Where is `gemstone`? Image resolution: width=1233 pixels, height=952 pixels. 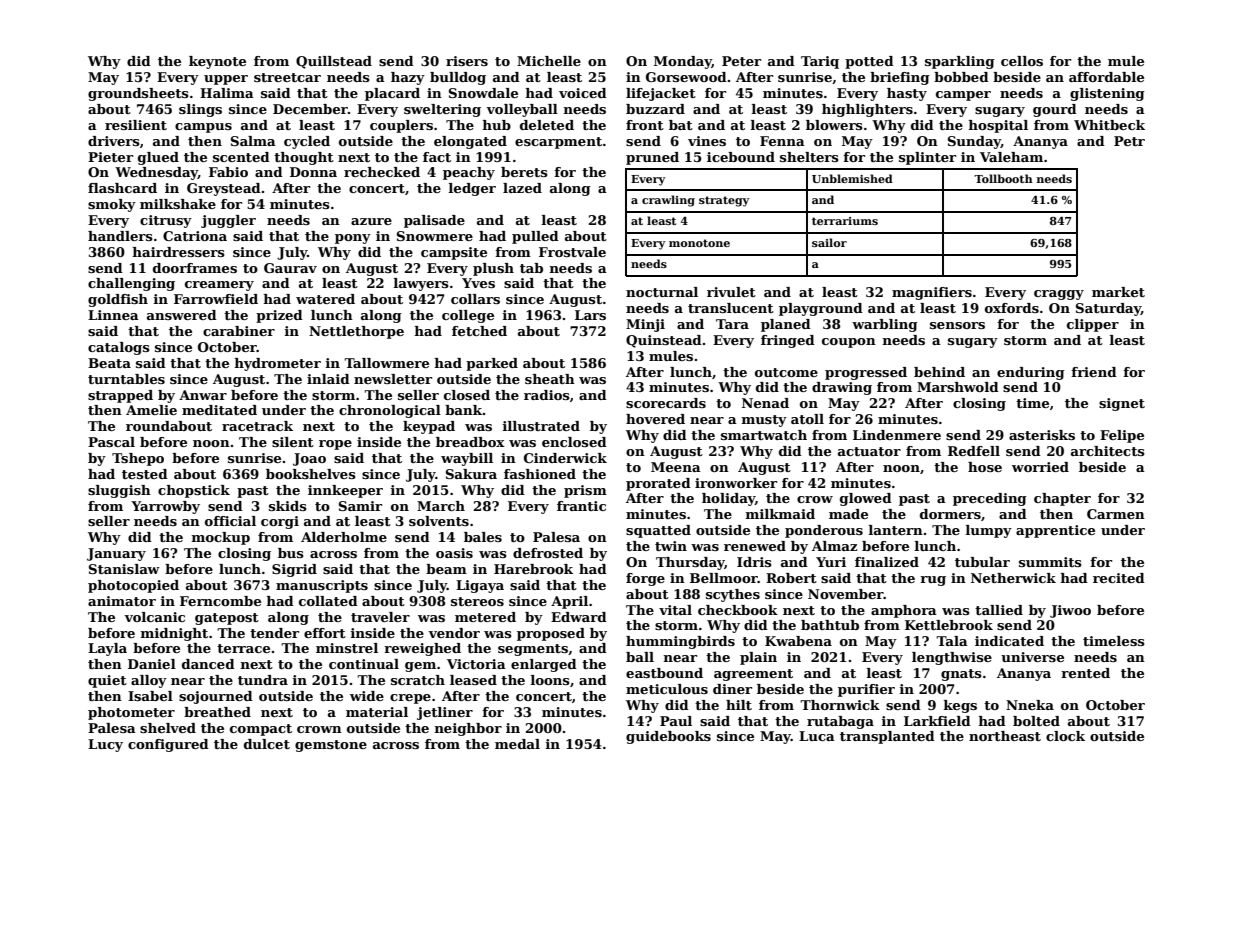
gemstone is located at coordinates (331, 746).
